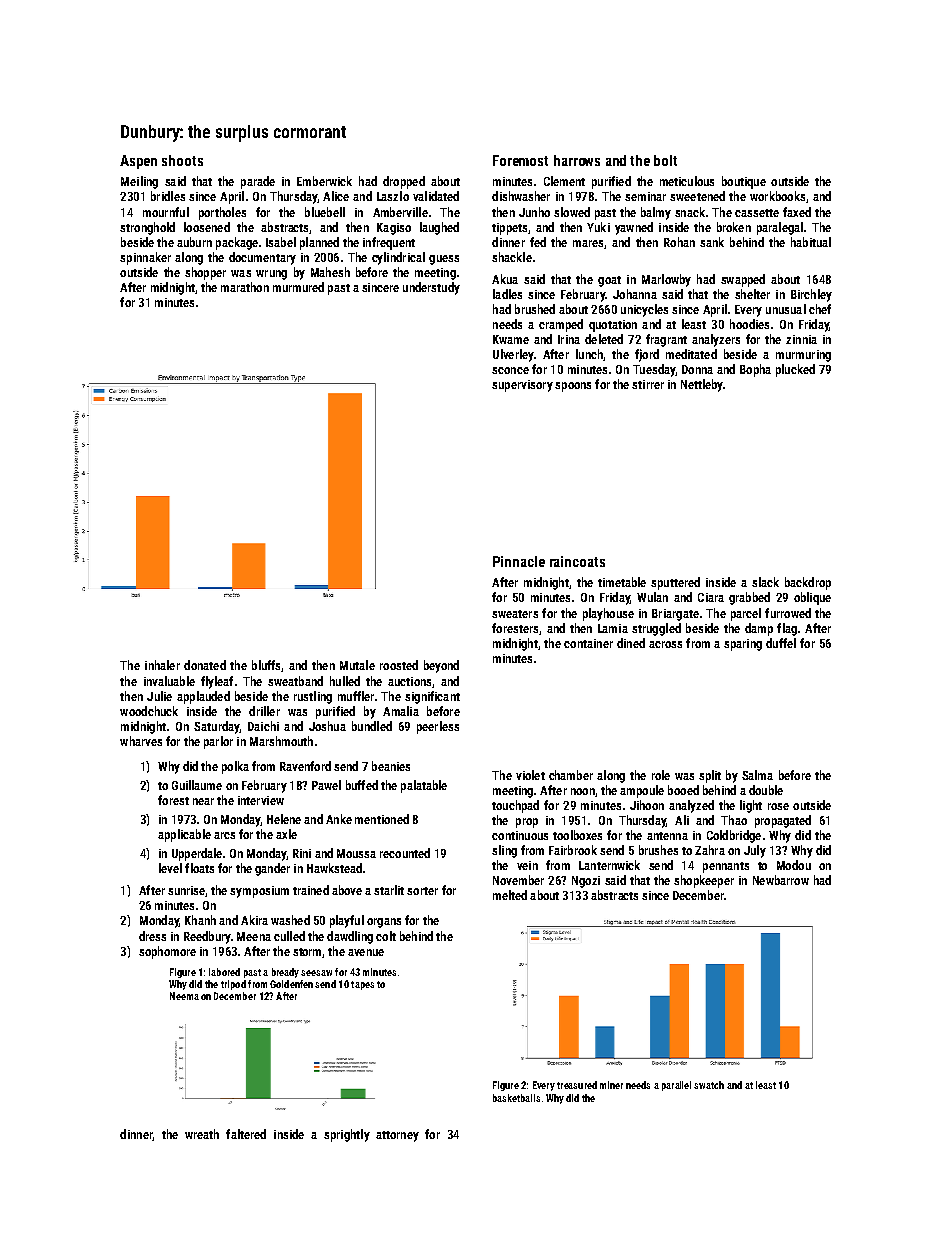 This screenshot has height=1233, width=952. What do you see at coordinates (245, 287) in the screenshot?
I see `marathon` at bounding box center [245, 287].
